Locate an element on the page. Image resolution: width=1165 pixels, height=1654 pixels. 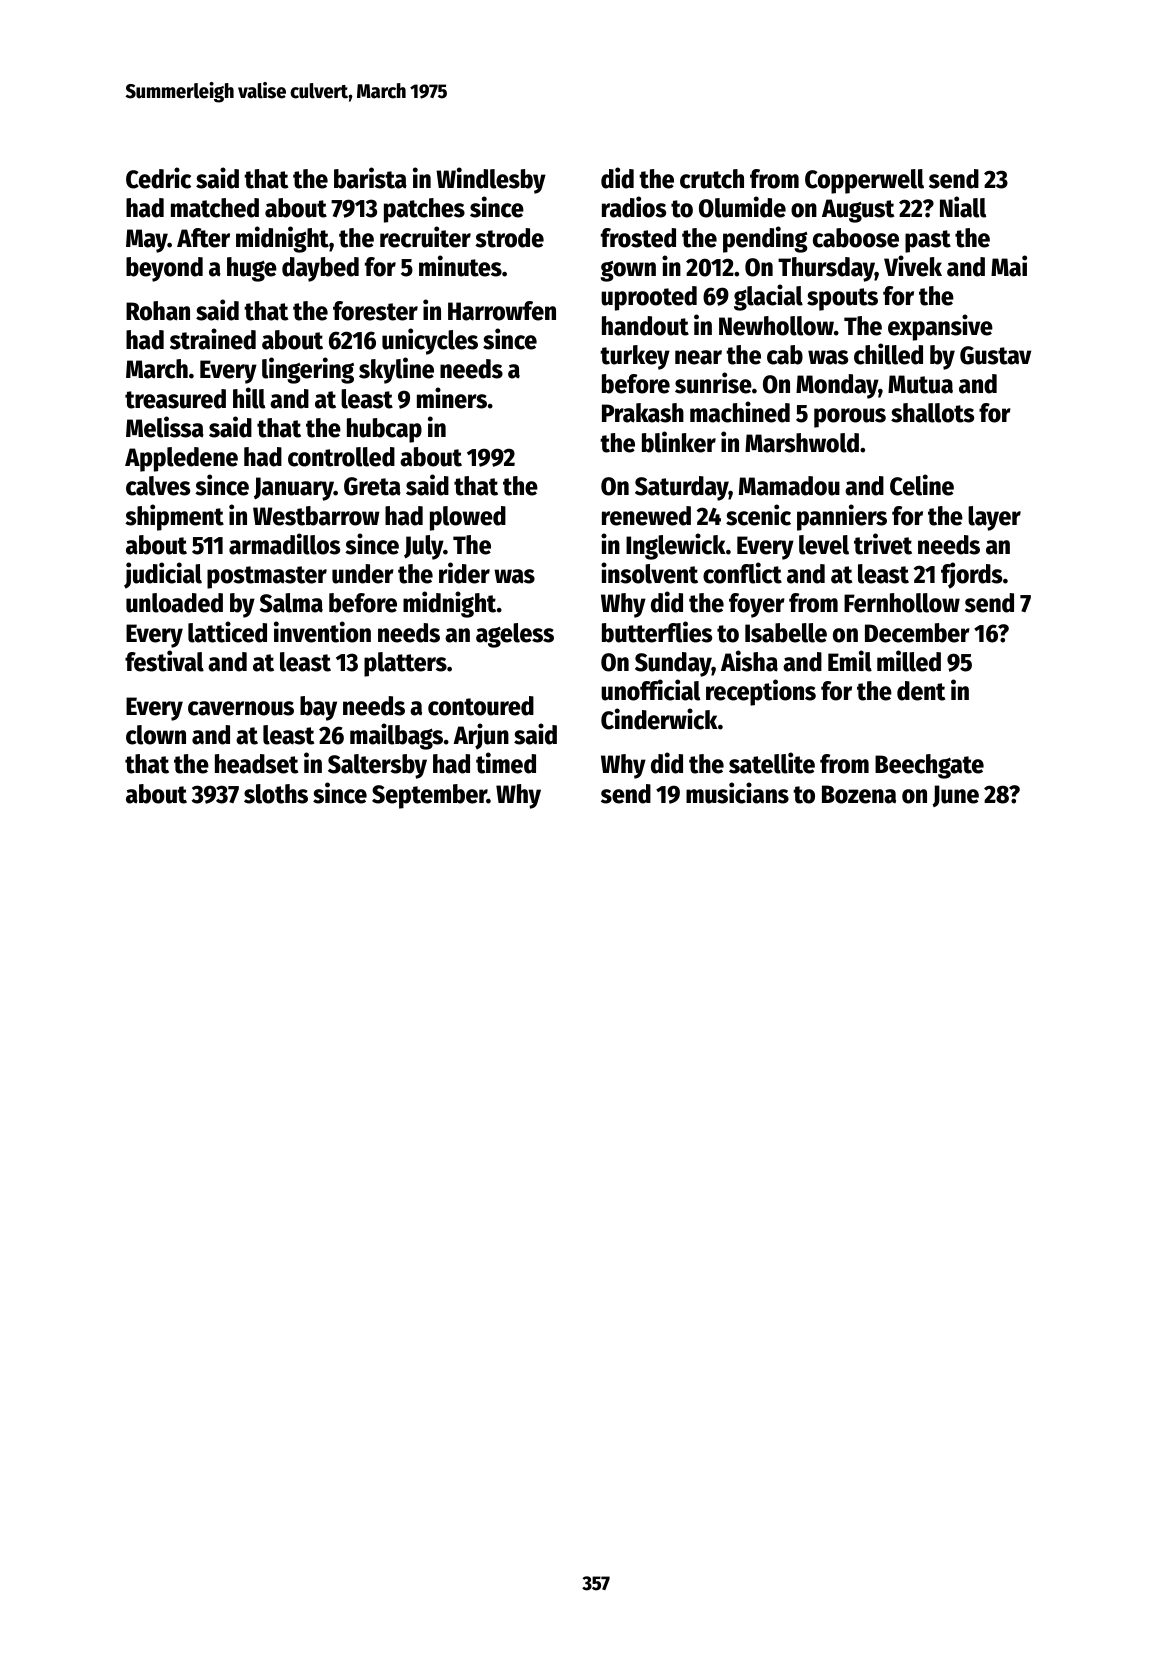
Cedric is located at coordinates (158, 178).
